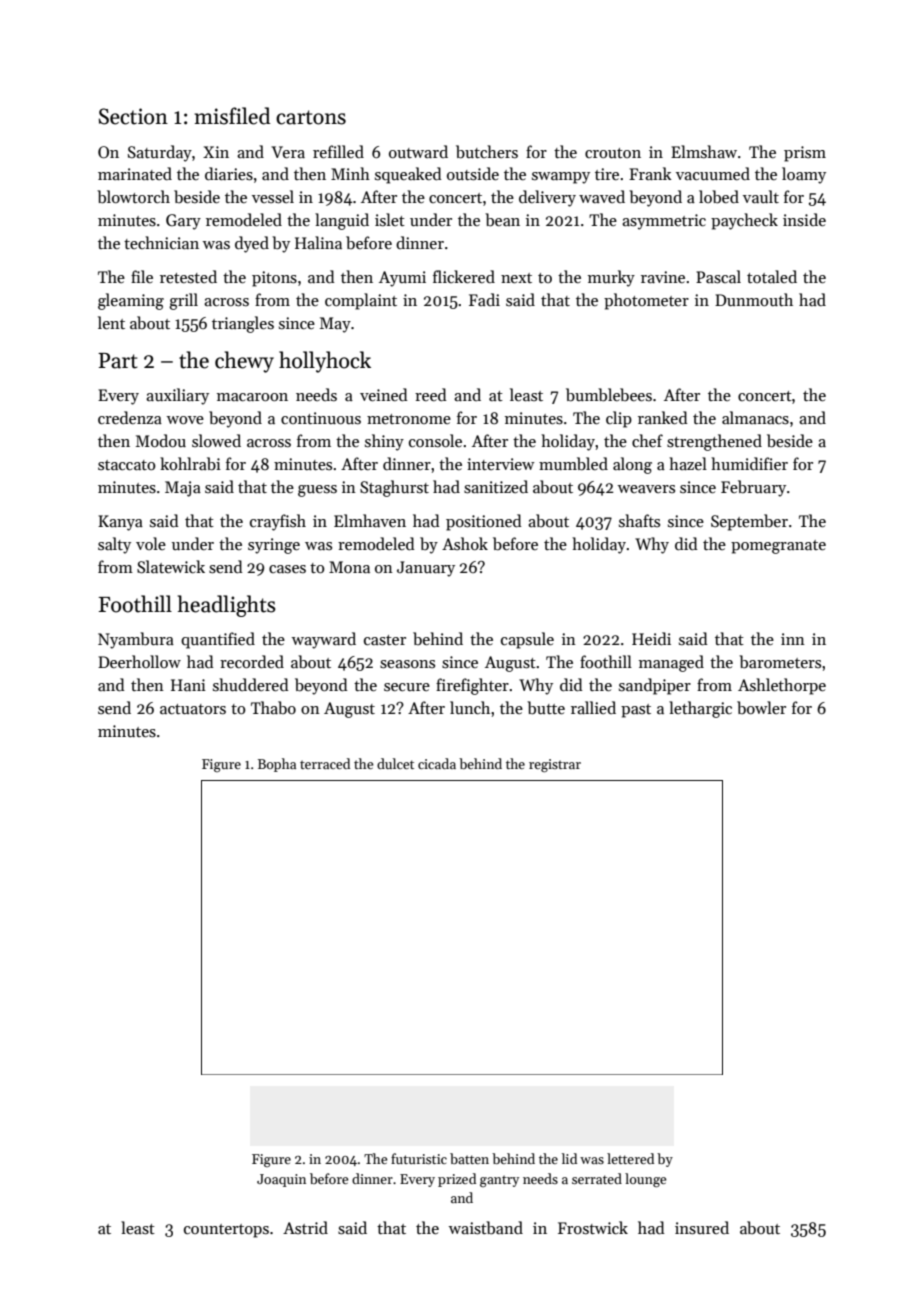 The width and height of the document is (924, 1308). I want to click on Bopha, so click(277, 765).
